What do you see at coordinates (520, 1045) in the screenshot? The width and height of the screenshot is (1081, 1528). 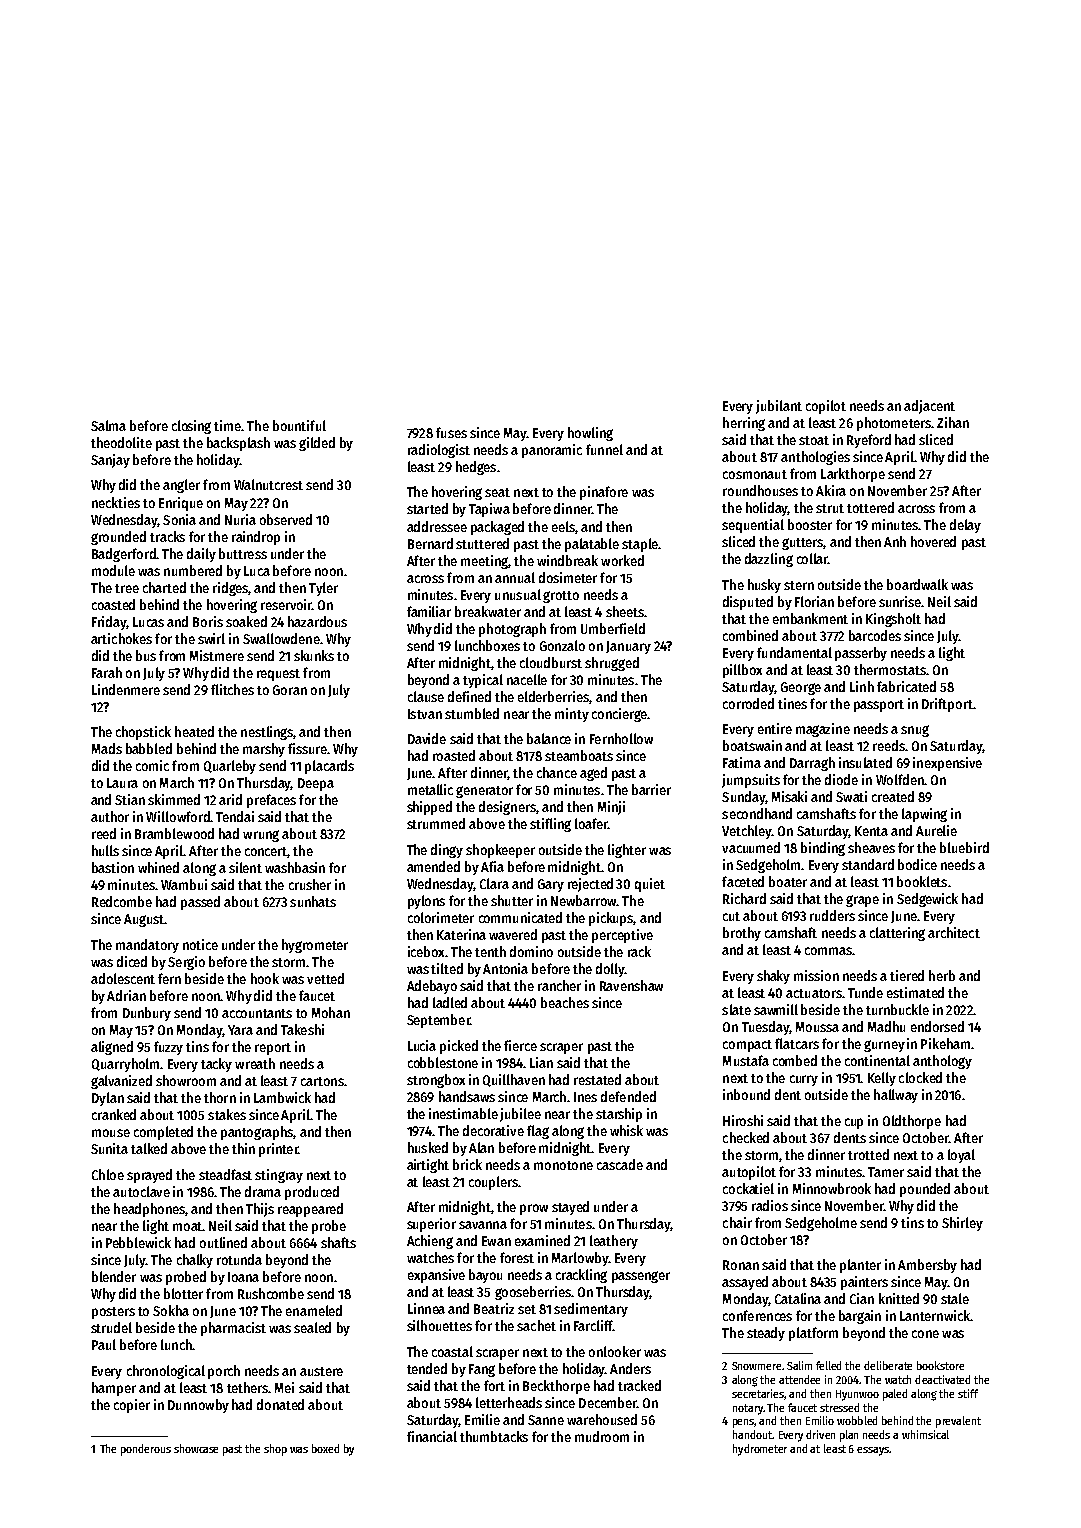 I see `fierce` at bounding box center [520, 1045].
